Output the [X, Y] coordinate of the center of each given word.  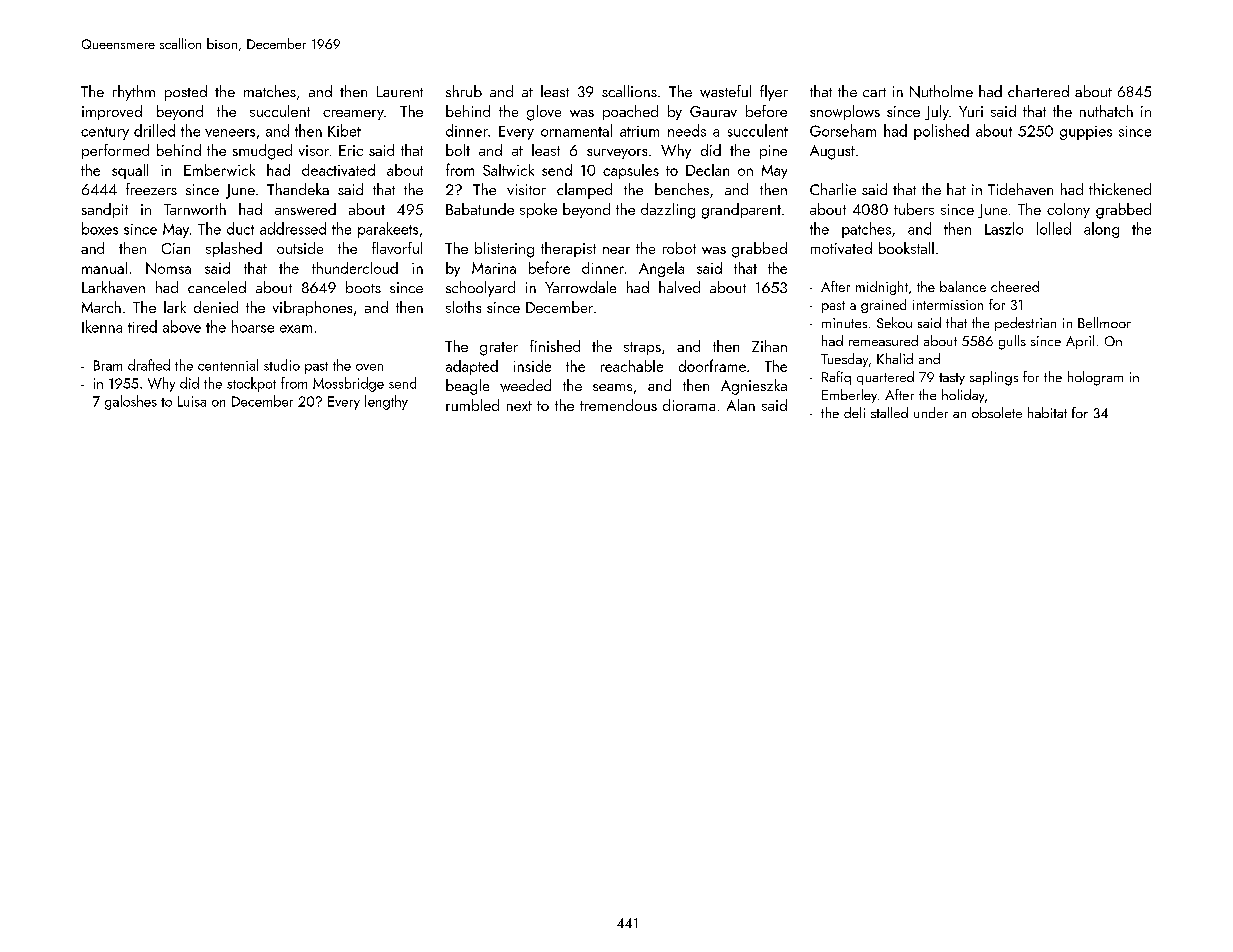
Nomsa [168, 268]
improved [112, 112]
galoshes [131, 402]
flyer [774, 93]
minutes [844, 323]
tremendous [618, 405]
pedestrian [1025, 324]
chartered [1038, 91]
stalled [889, 412]
